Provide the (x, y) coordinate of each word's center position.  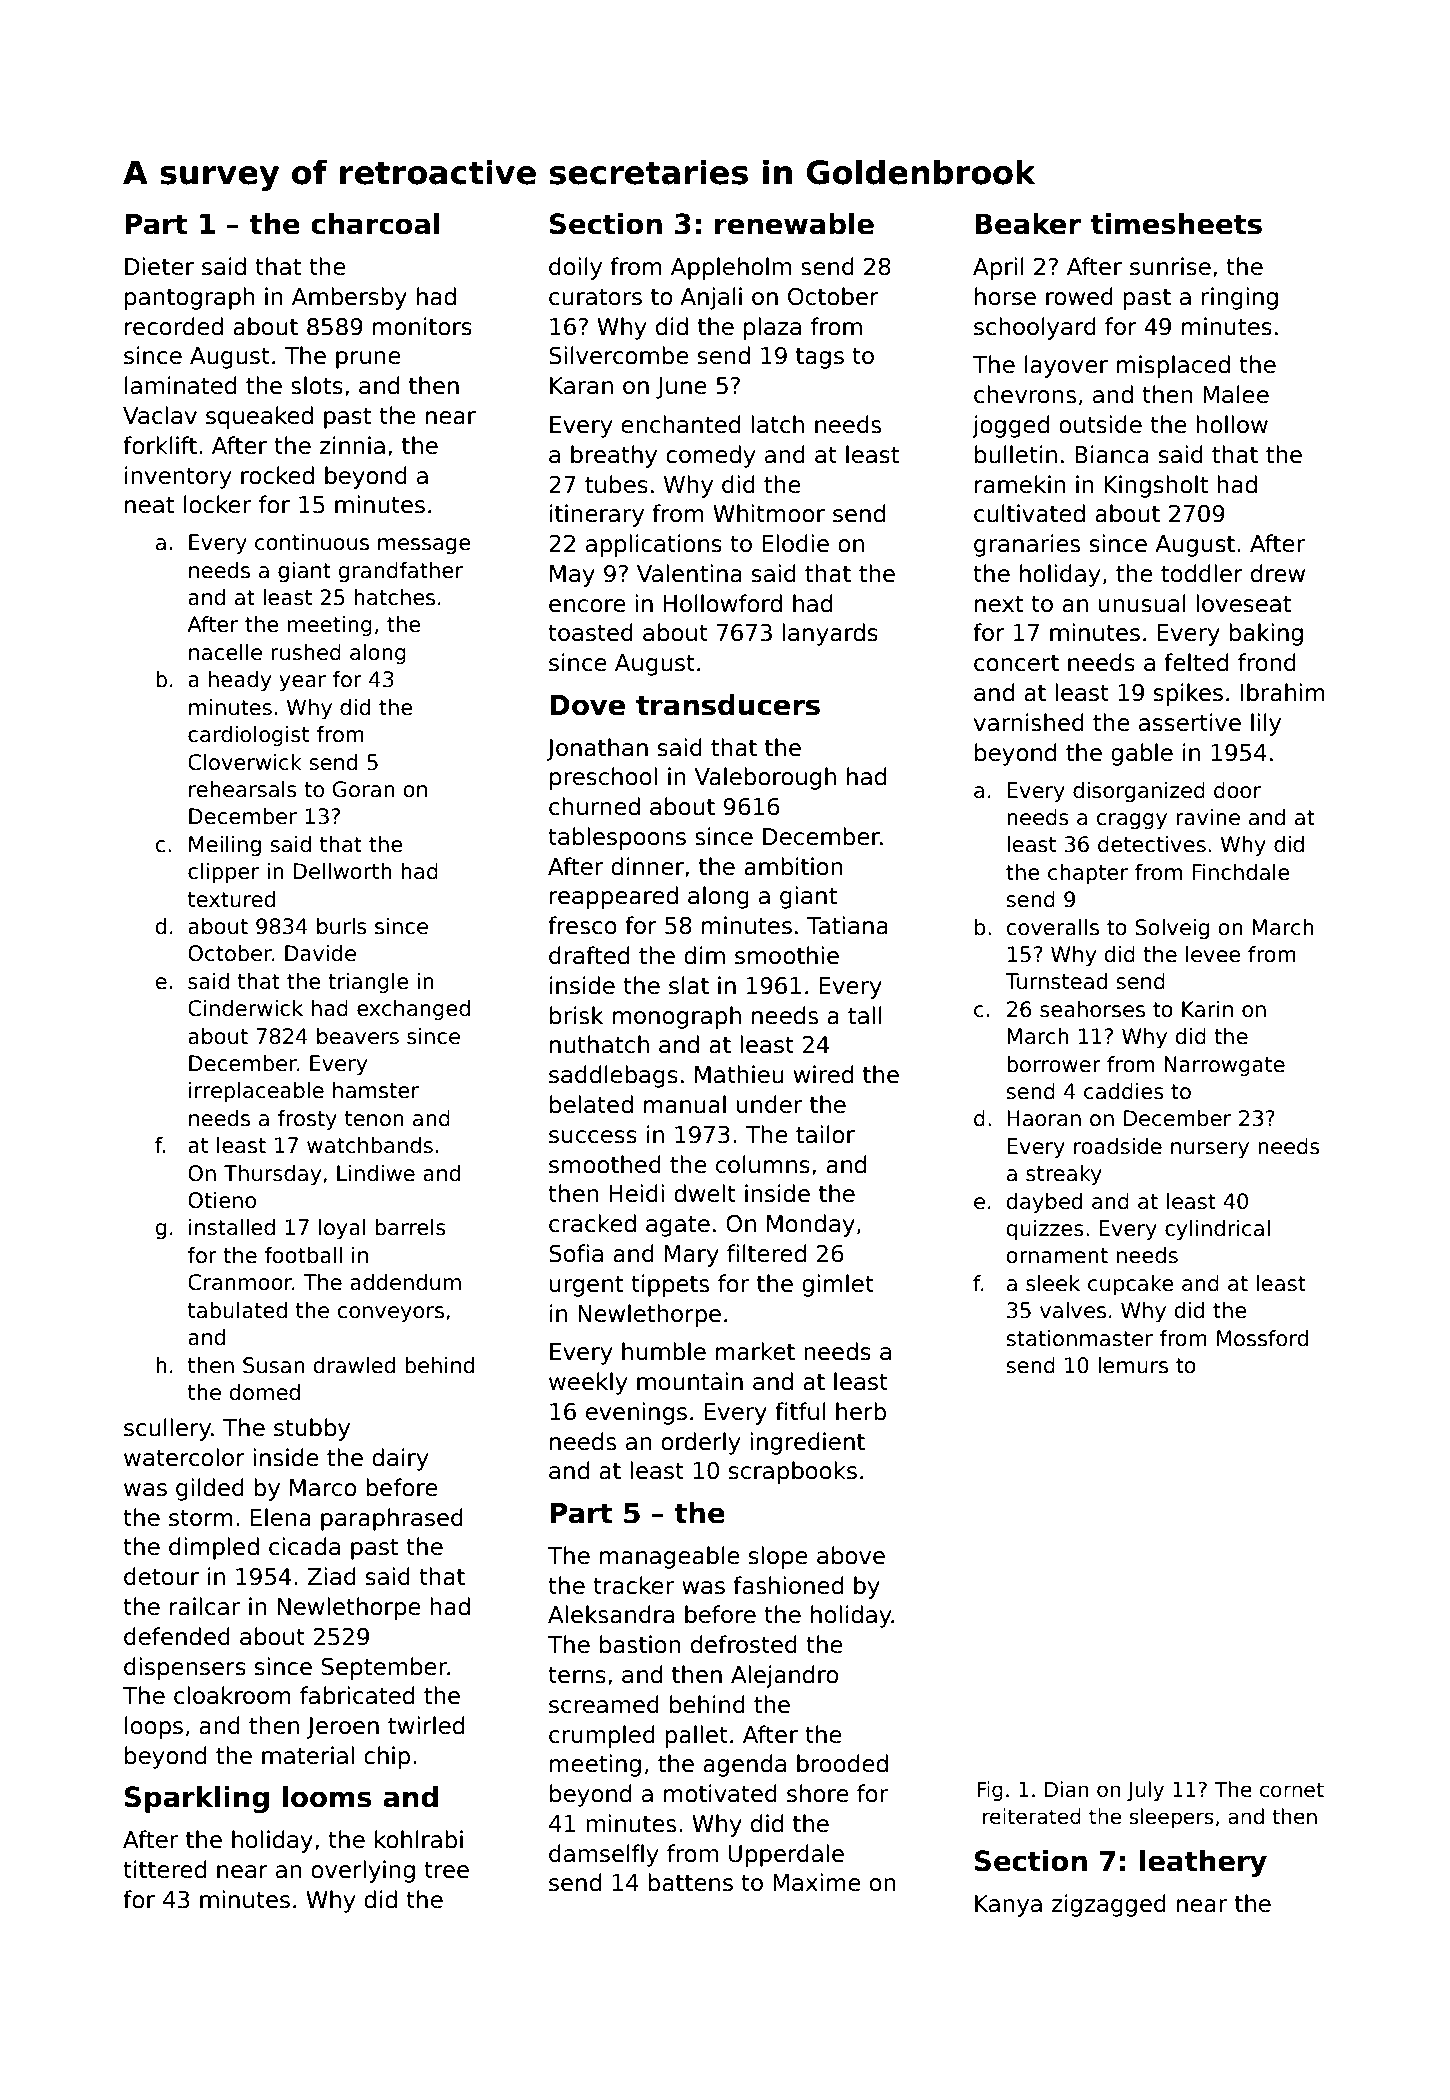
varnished (1029, 722)
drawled (354, 1365)
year (302, 683)
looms (327, 1797)
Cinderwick (245, 1008)
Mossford (1262, 1338)
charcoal (375, 224)
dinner (647, 866)
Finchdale (1241, 872)
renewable (794, 224)
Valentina (689, 573)
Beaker (1028, 224)
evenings (636, 1413)
